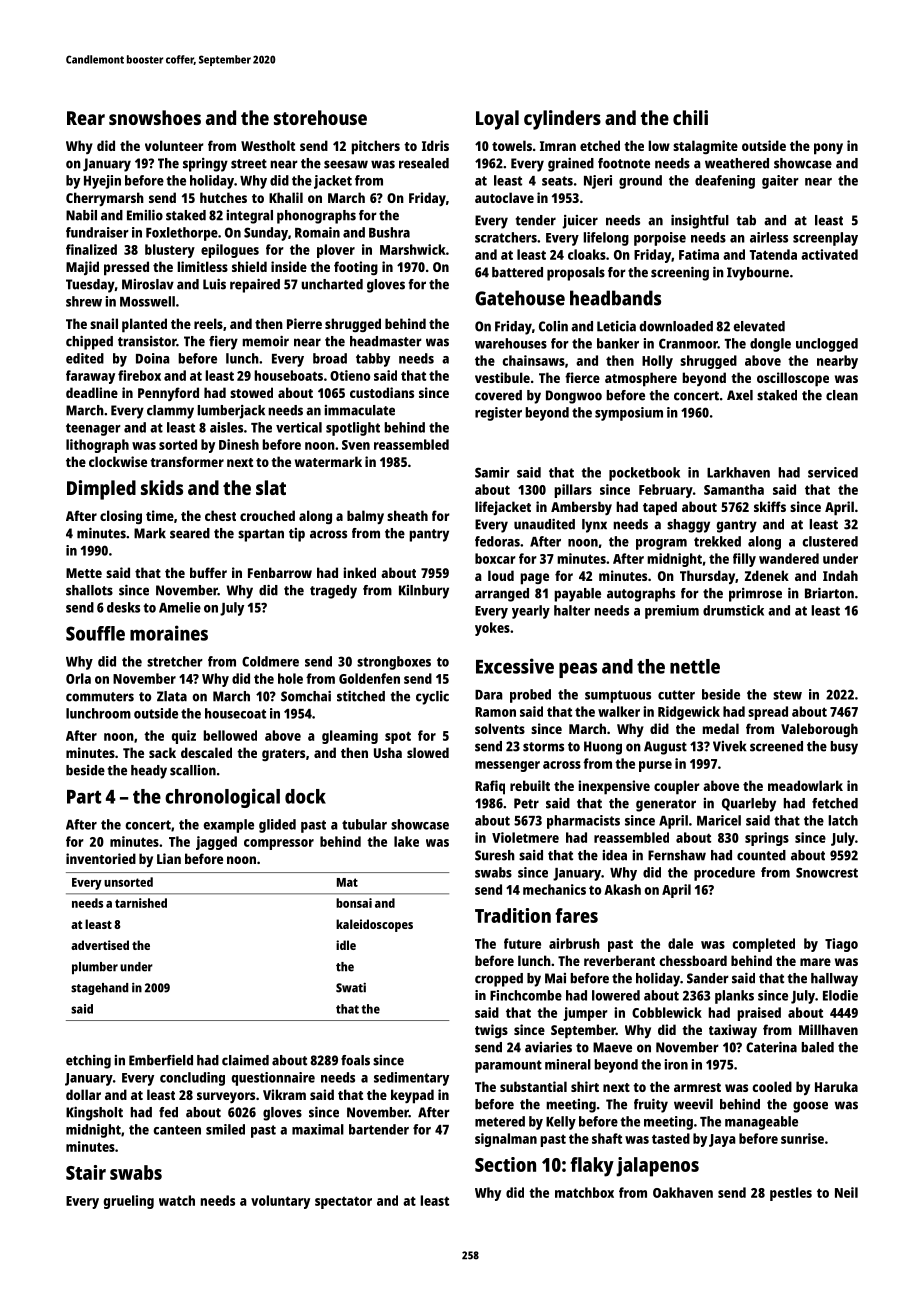  Describe the element at coordinates (580, 222) in the screenshot. I see `juicer` at that location.
